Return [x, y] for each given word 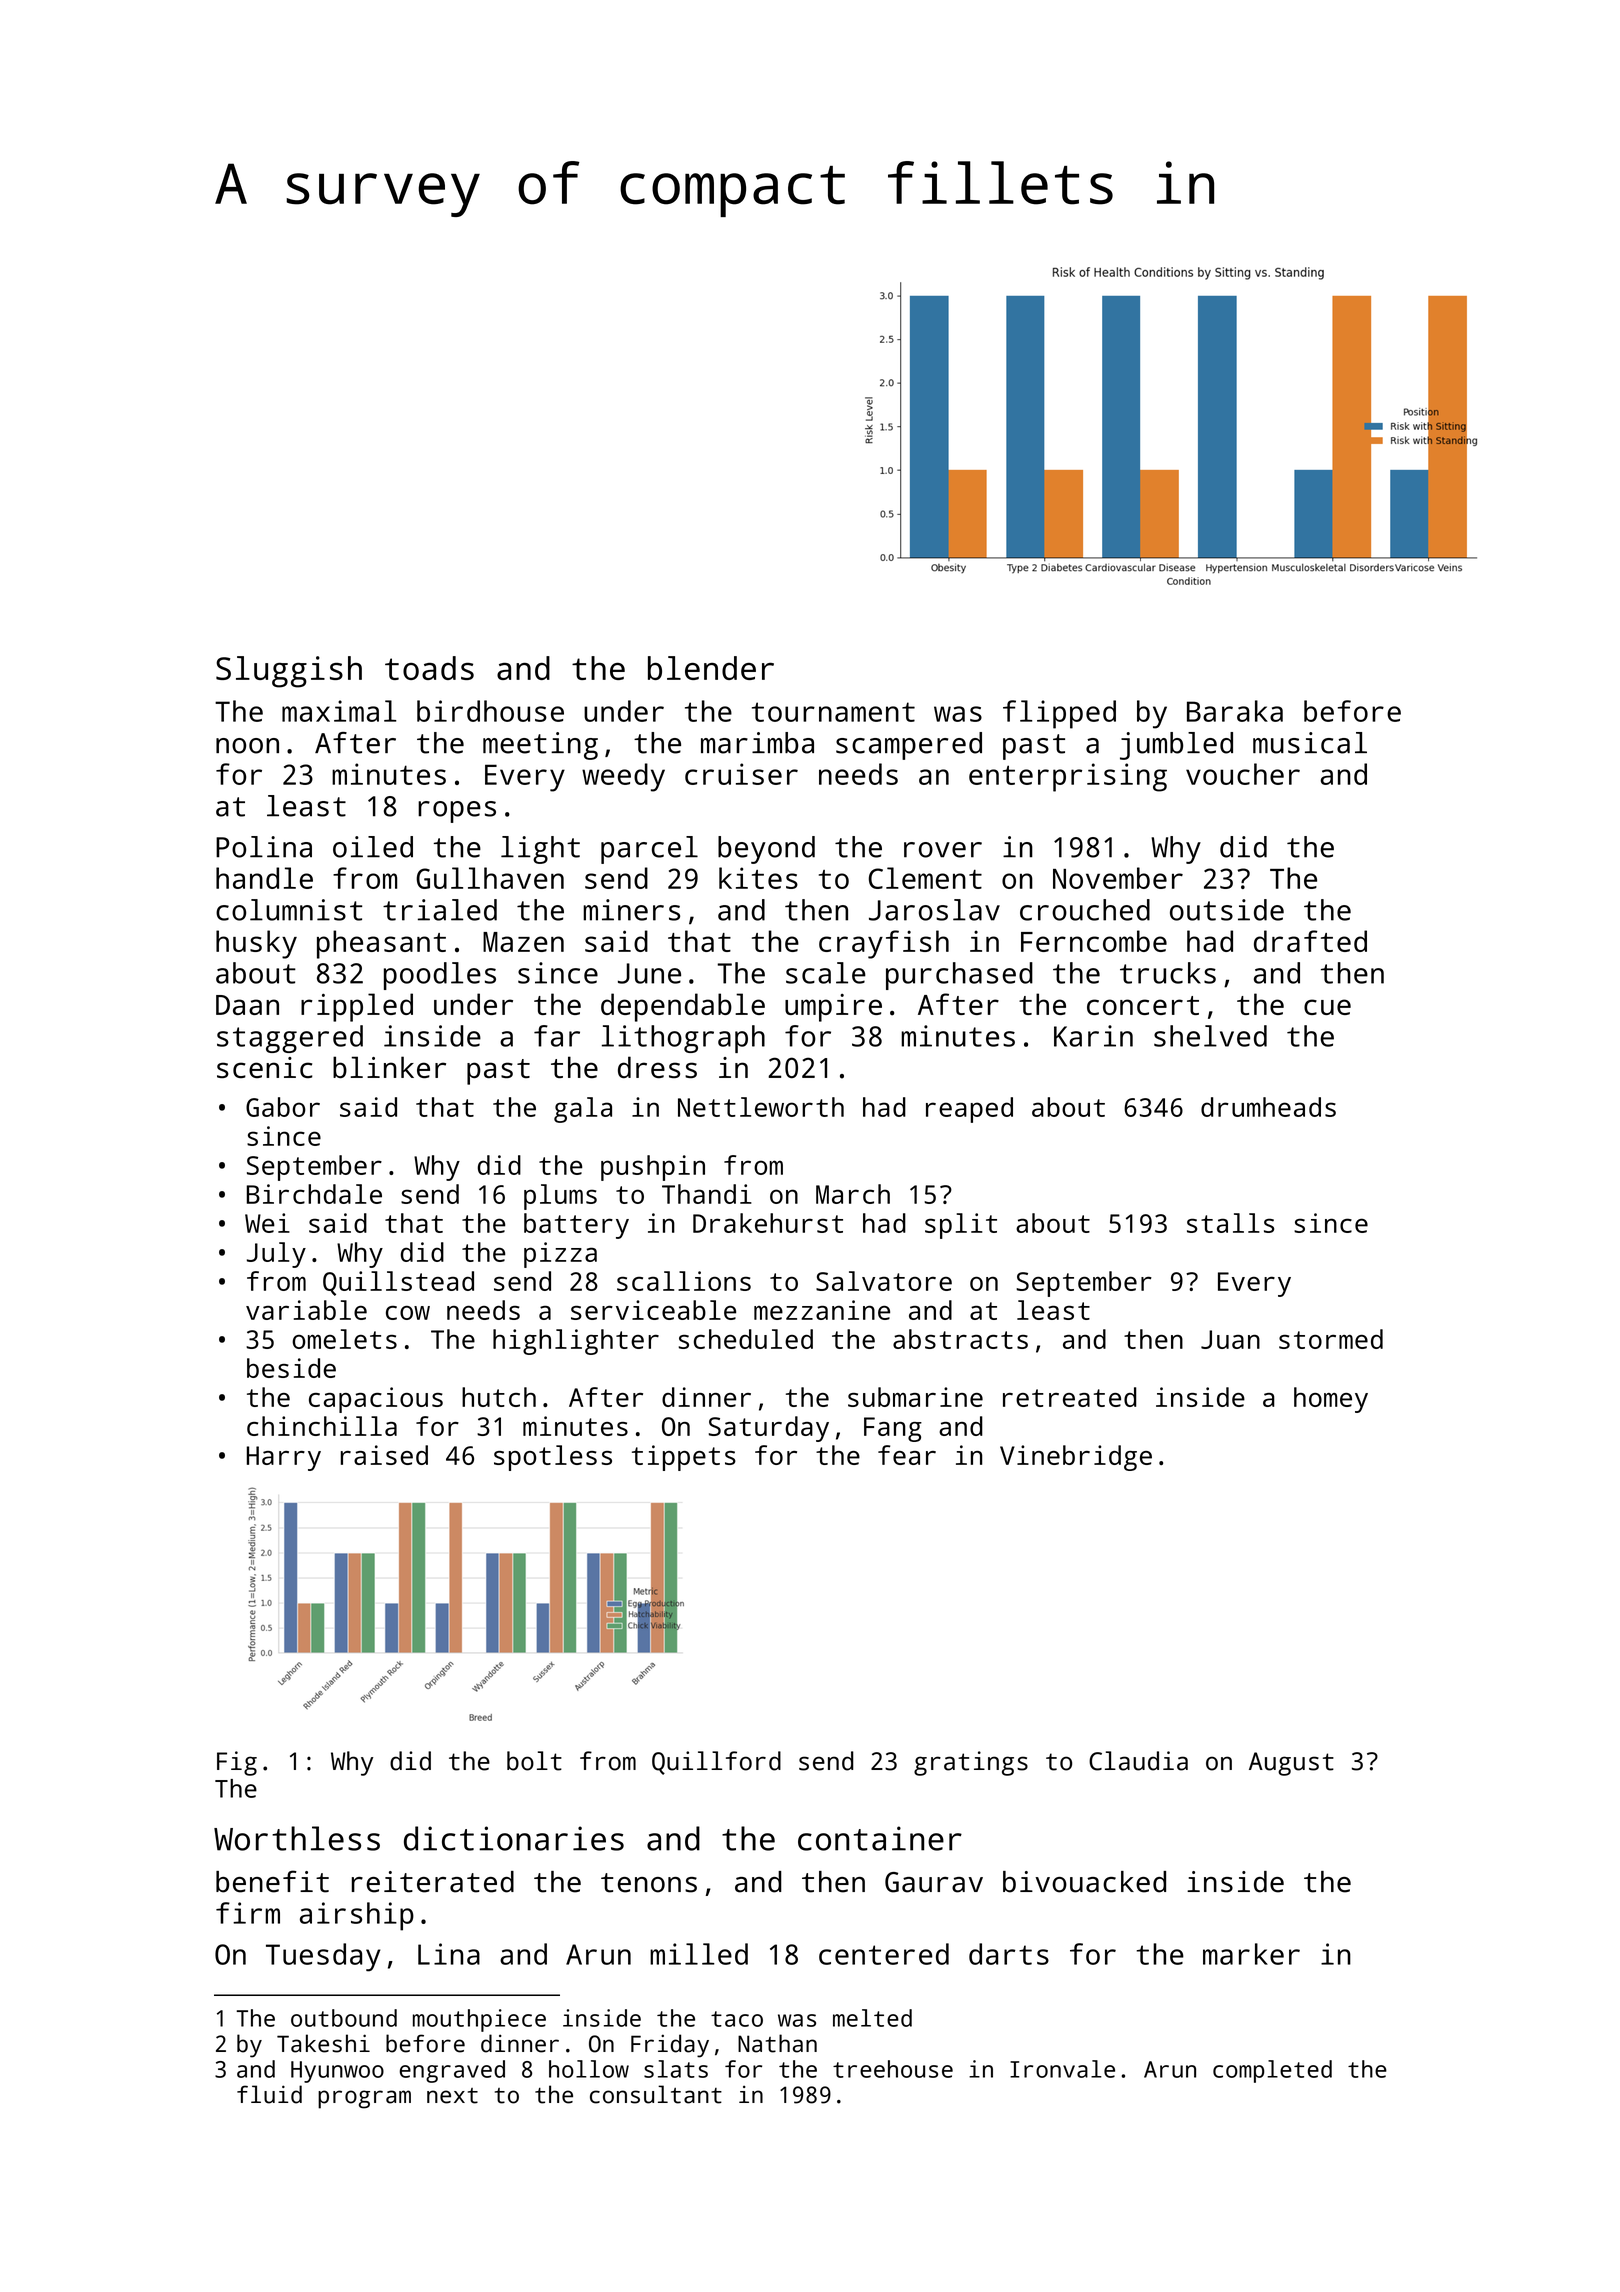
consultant [656, 2094]
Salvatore [884, 1281]
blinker [389, 1067]
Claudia [1138, 1761]
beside [291, 1368]
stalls [1230, 1223]
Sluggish [289, 672]
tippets [684, 1458]
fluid [269, 2094]
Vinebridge [1076, 1458]
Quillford [716, 1763]
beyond [766, 850]
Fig [237, 1763]
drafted [1310, 941]
